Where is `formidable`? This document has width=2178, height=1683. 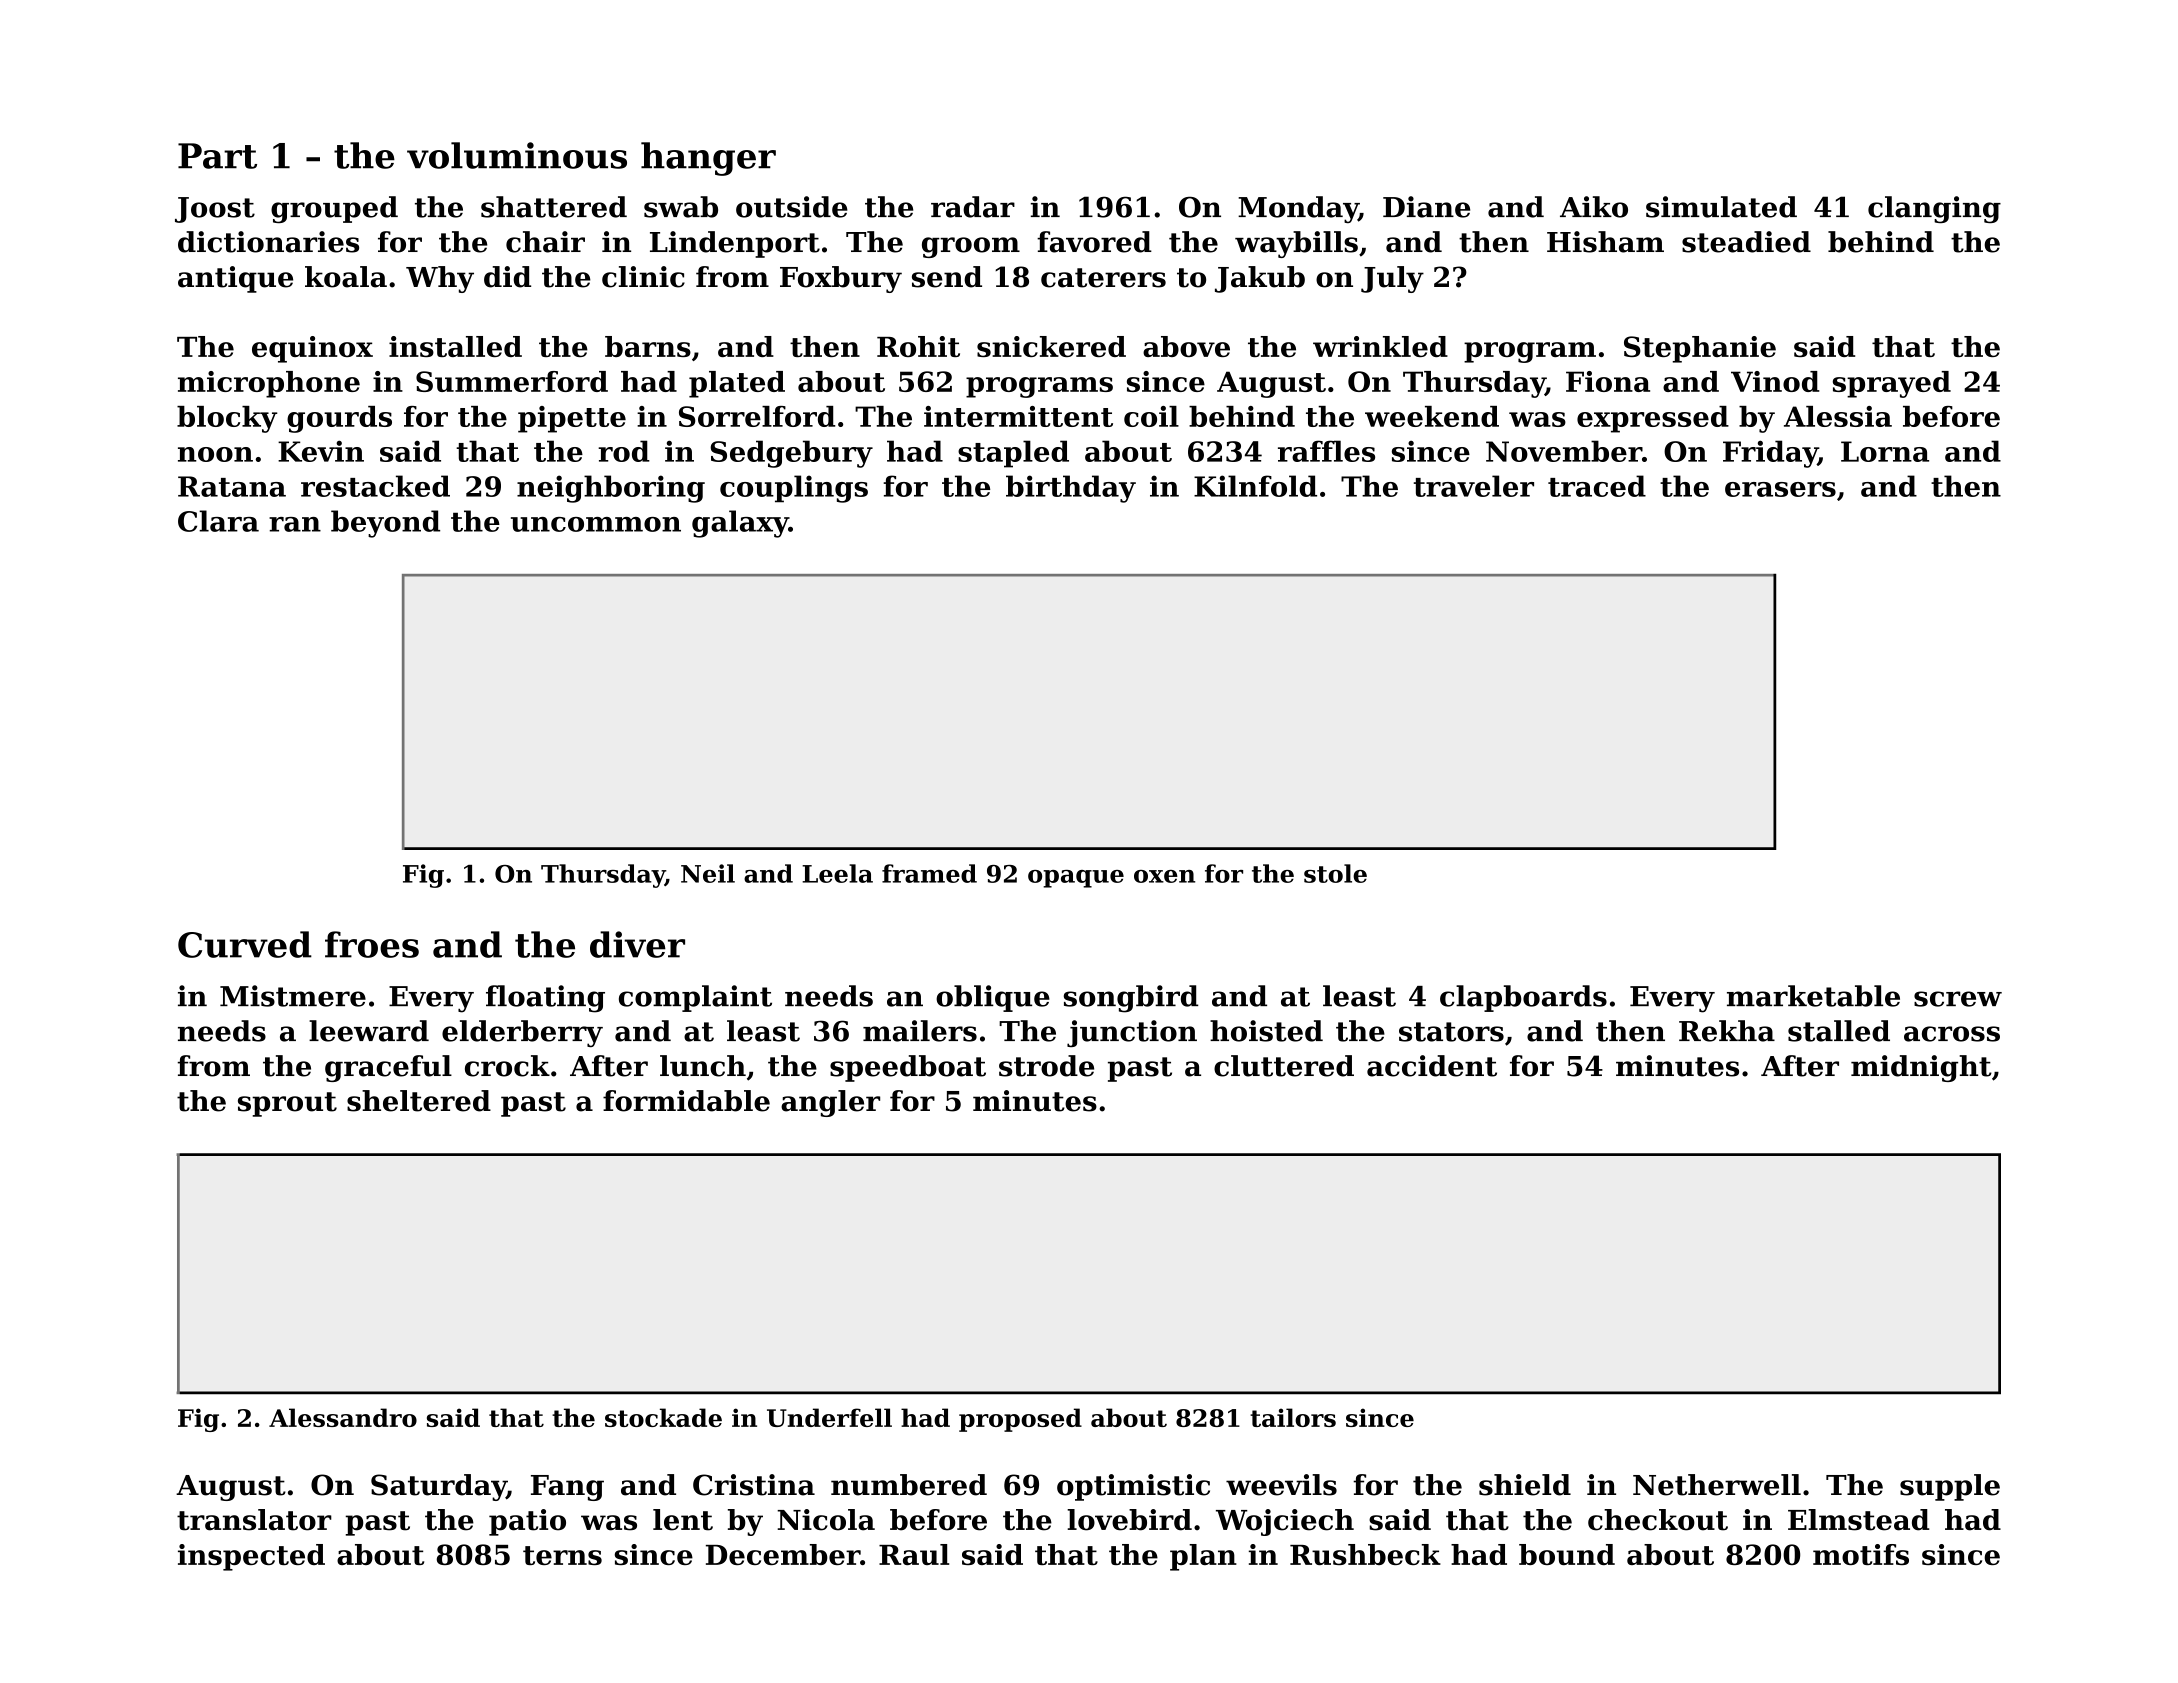 formidable is located at coordinates (686, 1101).
